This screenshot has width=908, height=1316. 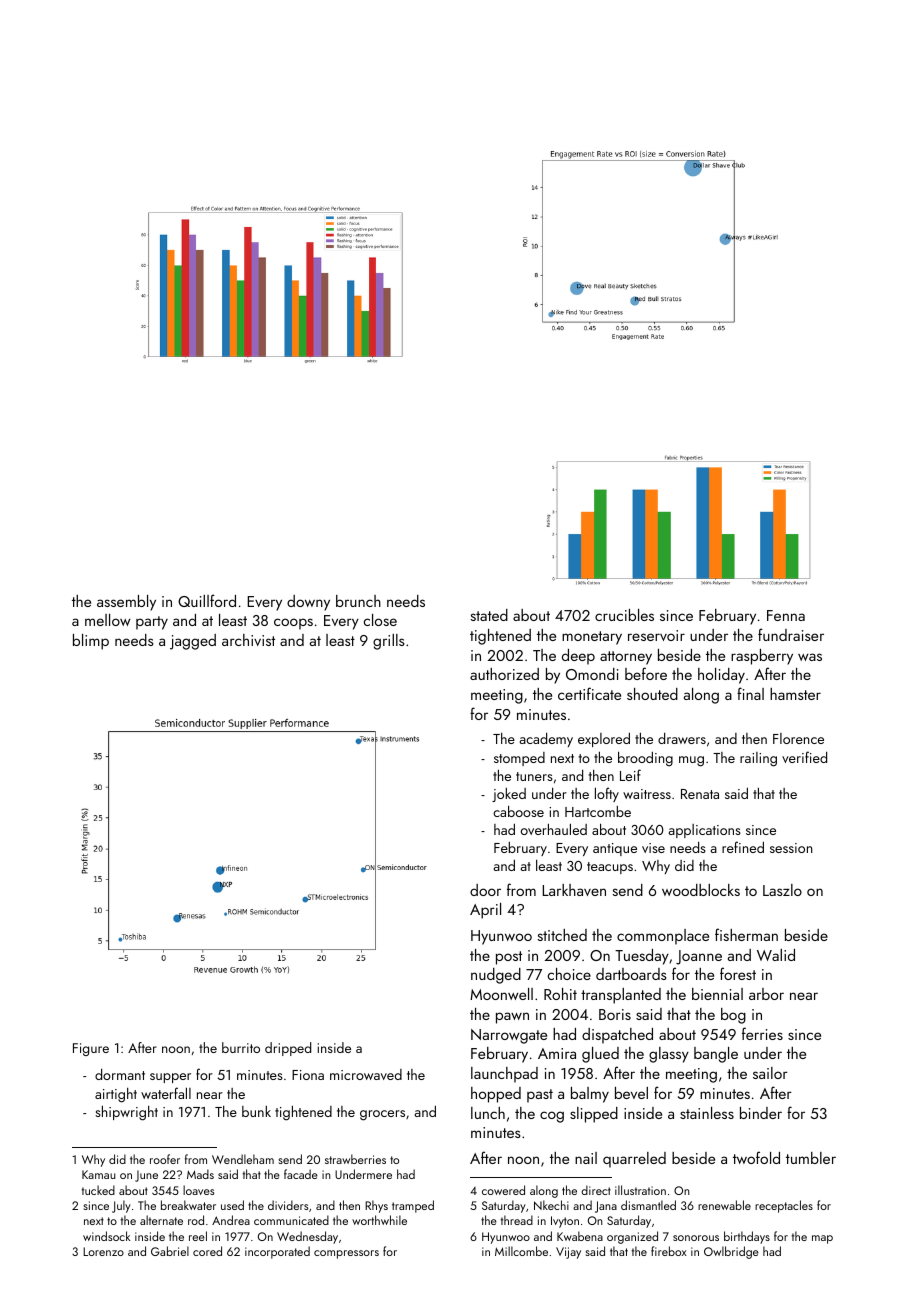 I want to click on refined, so click(x=743, y=847).
